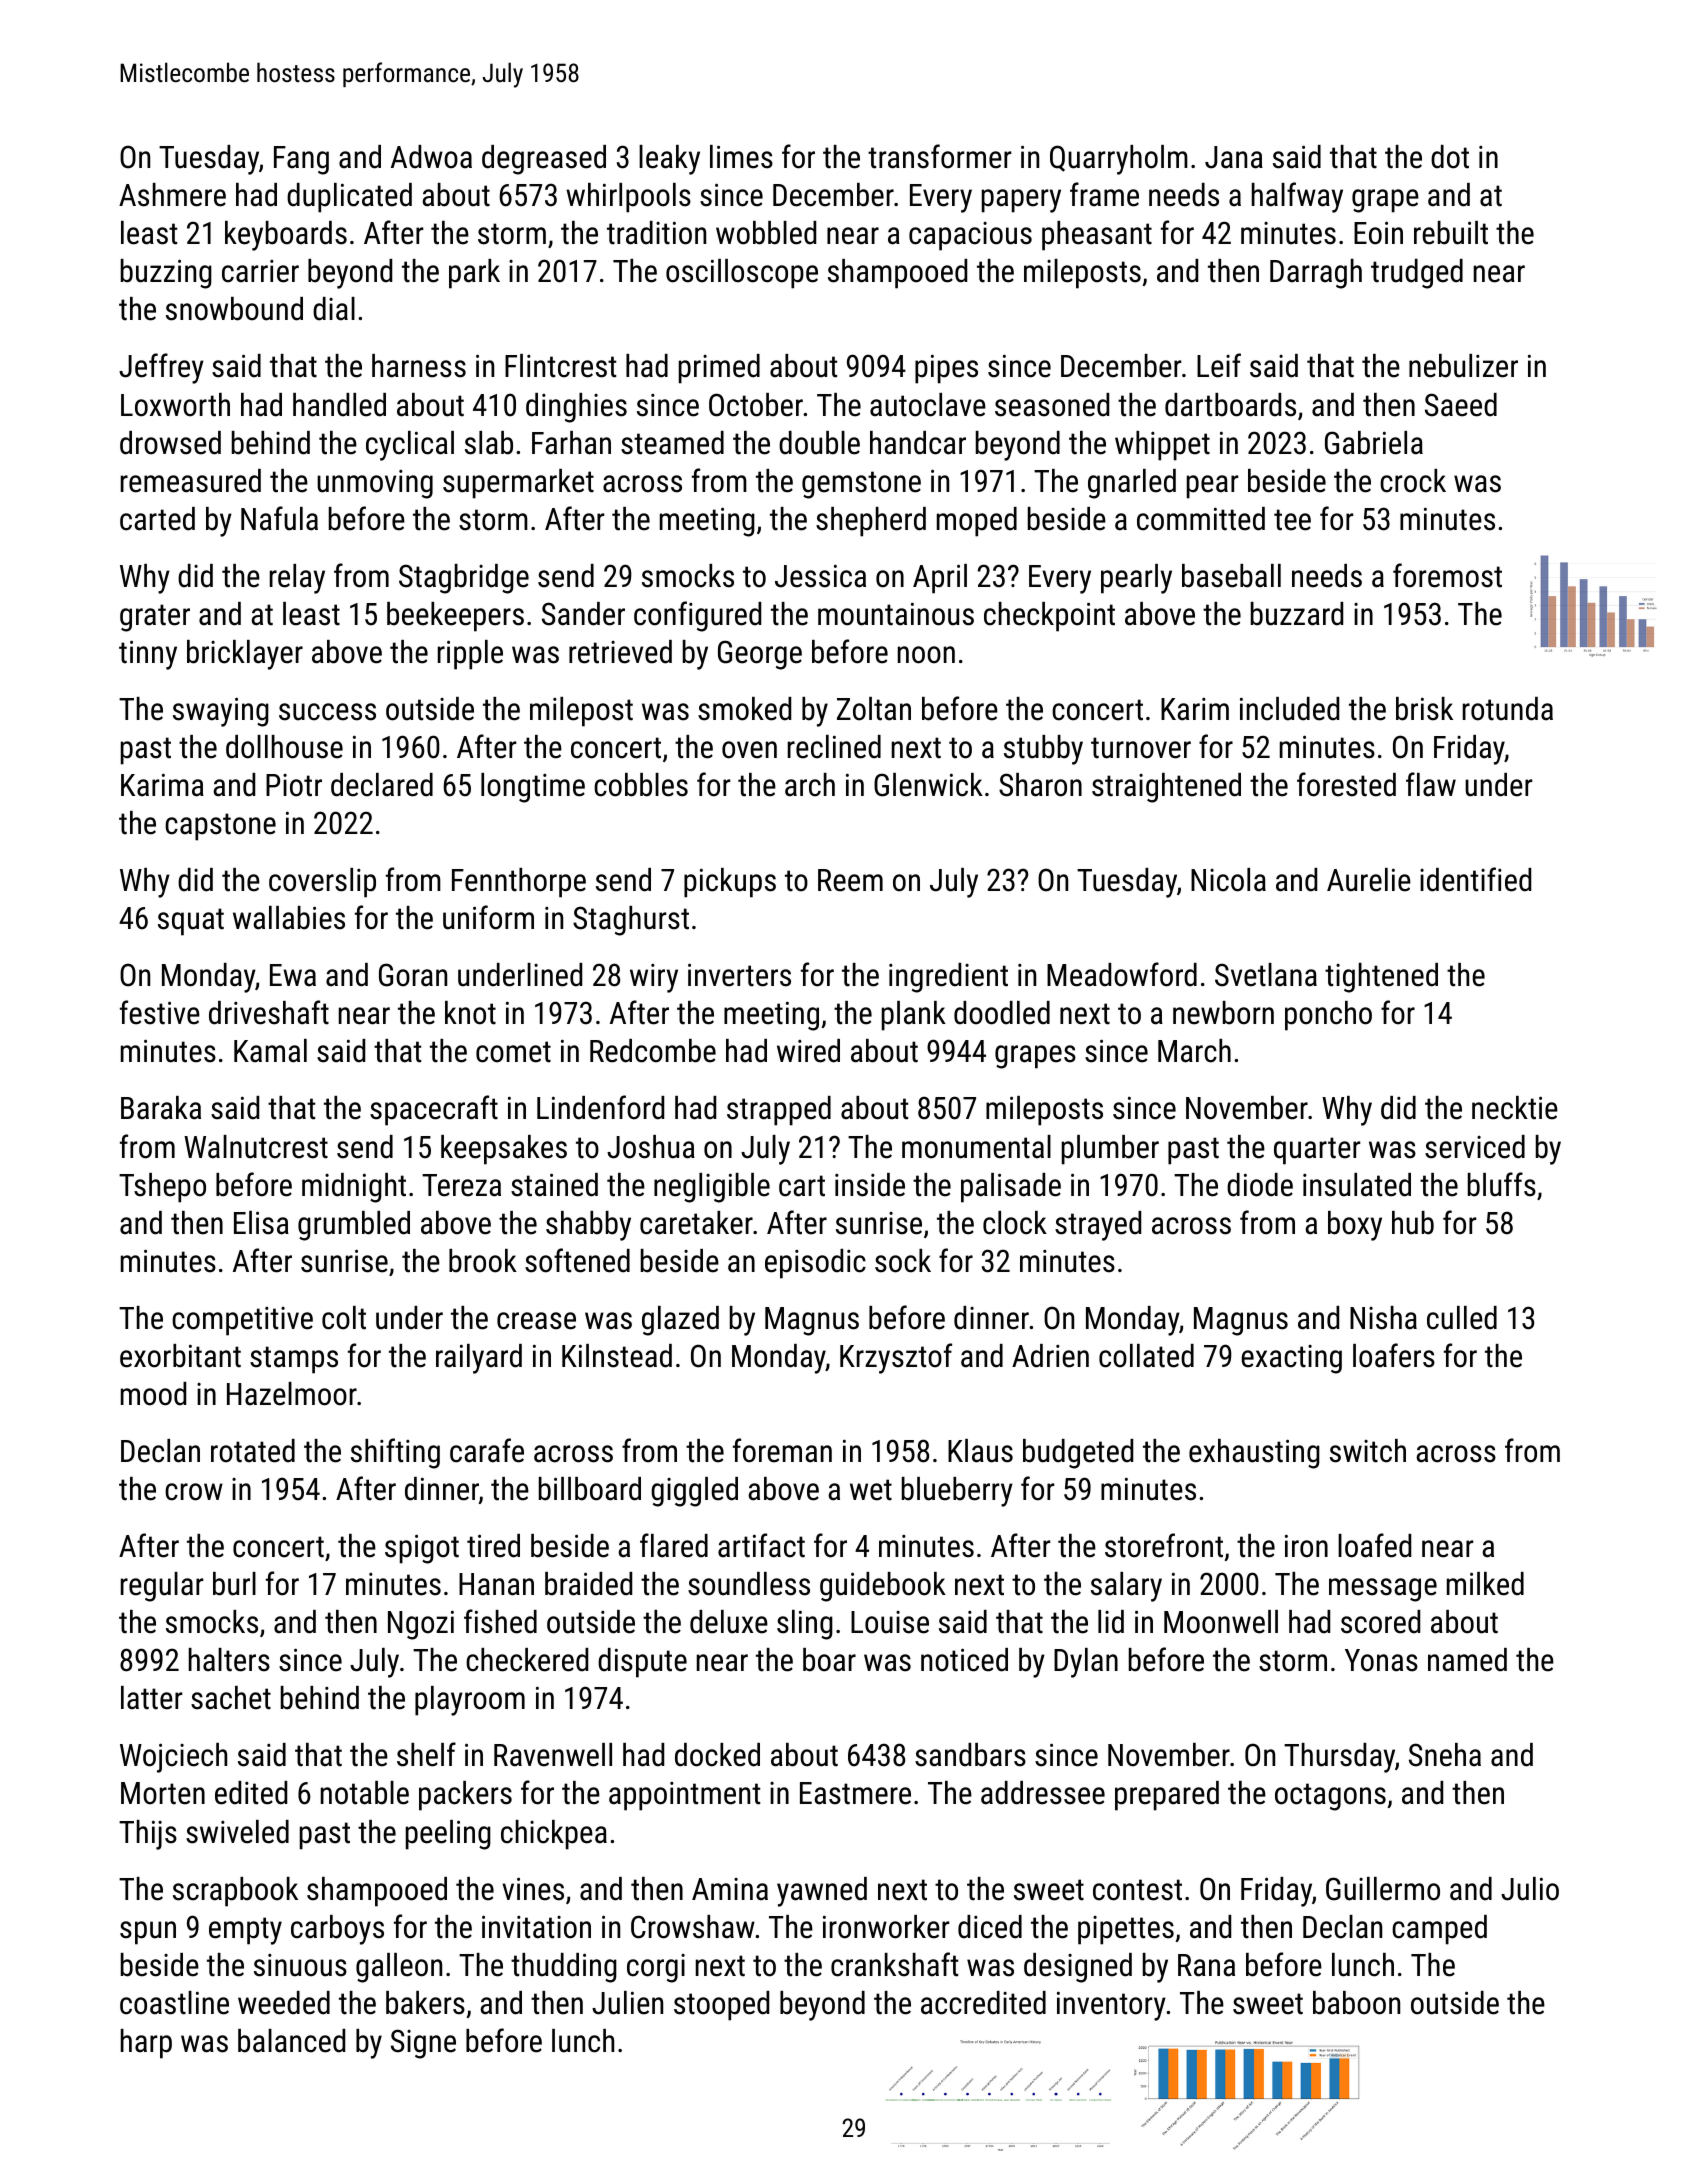 Image resolution: width=1683 pixels, height=2178 pixels. Describe the element at coordinates (242, 1321) in the document. I see `competitive` at that location.
